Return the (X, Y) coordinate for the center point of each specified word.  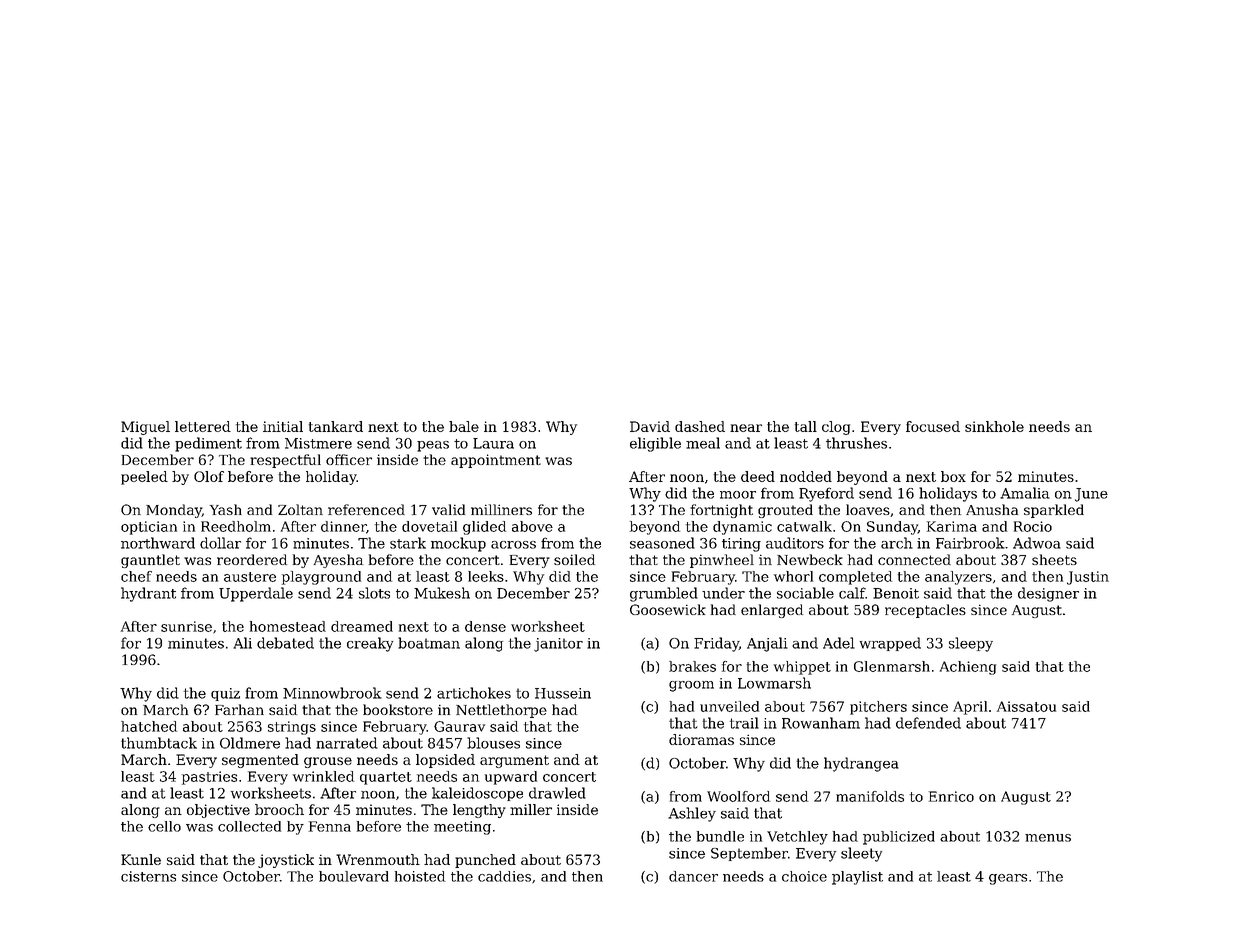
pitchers (878, 708)
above (532, 526)
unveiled (729, 706)
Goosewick (668, 609)
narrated (347, 743)
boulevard (354, 876)
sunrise (186, 626)
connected (914, 559)
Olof (209, 476)
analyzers (958, 578)
